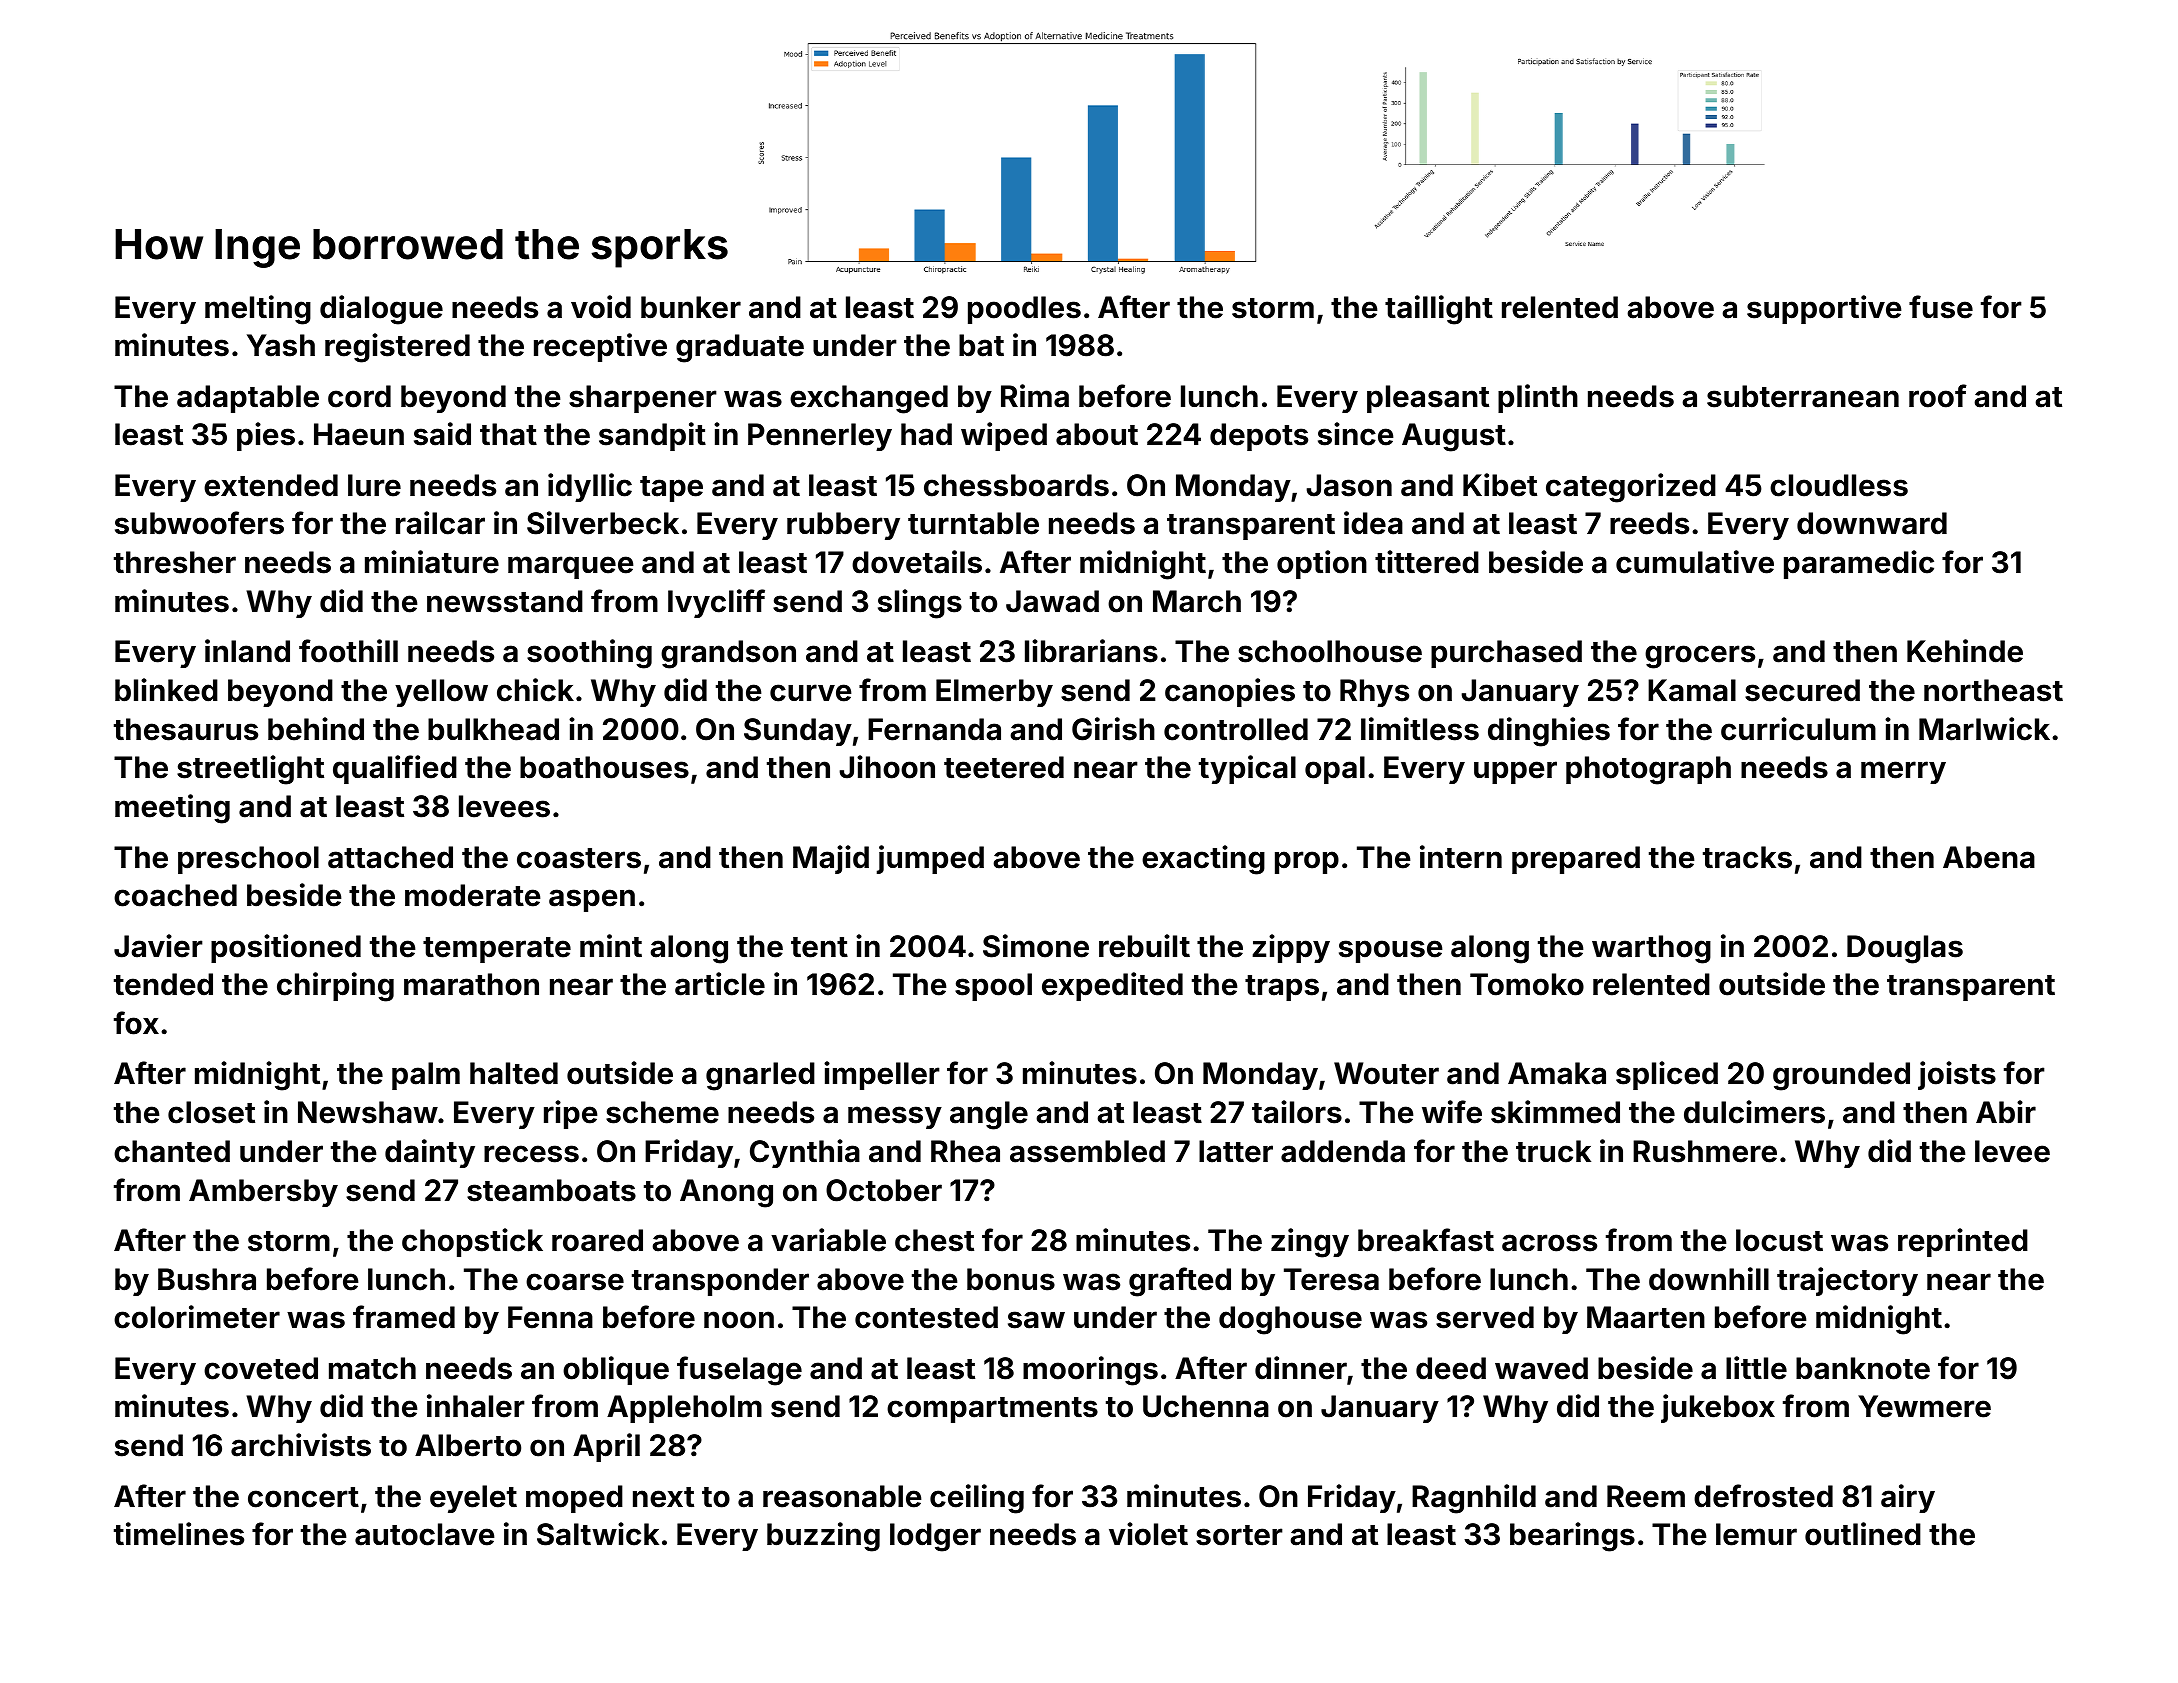  Describe the element at coordinates (1667, 1075) in the image. I see `spliced` at that location.
